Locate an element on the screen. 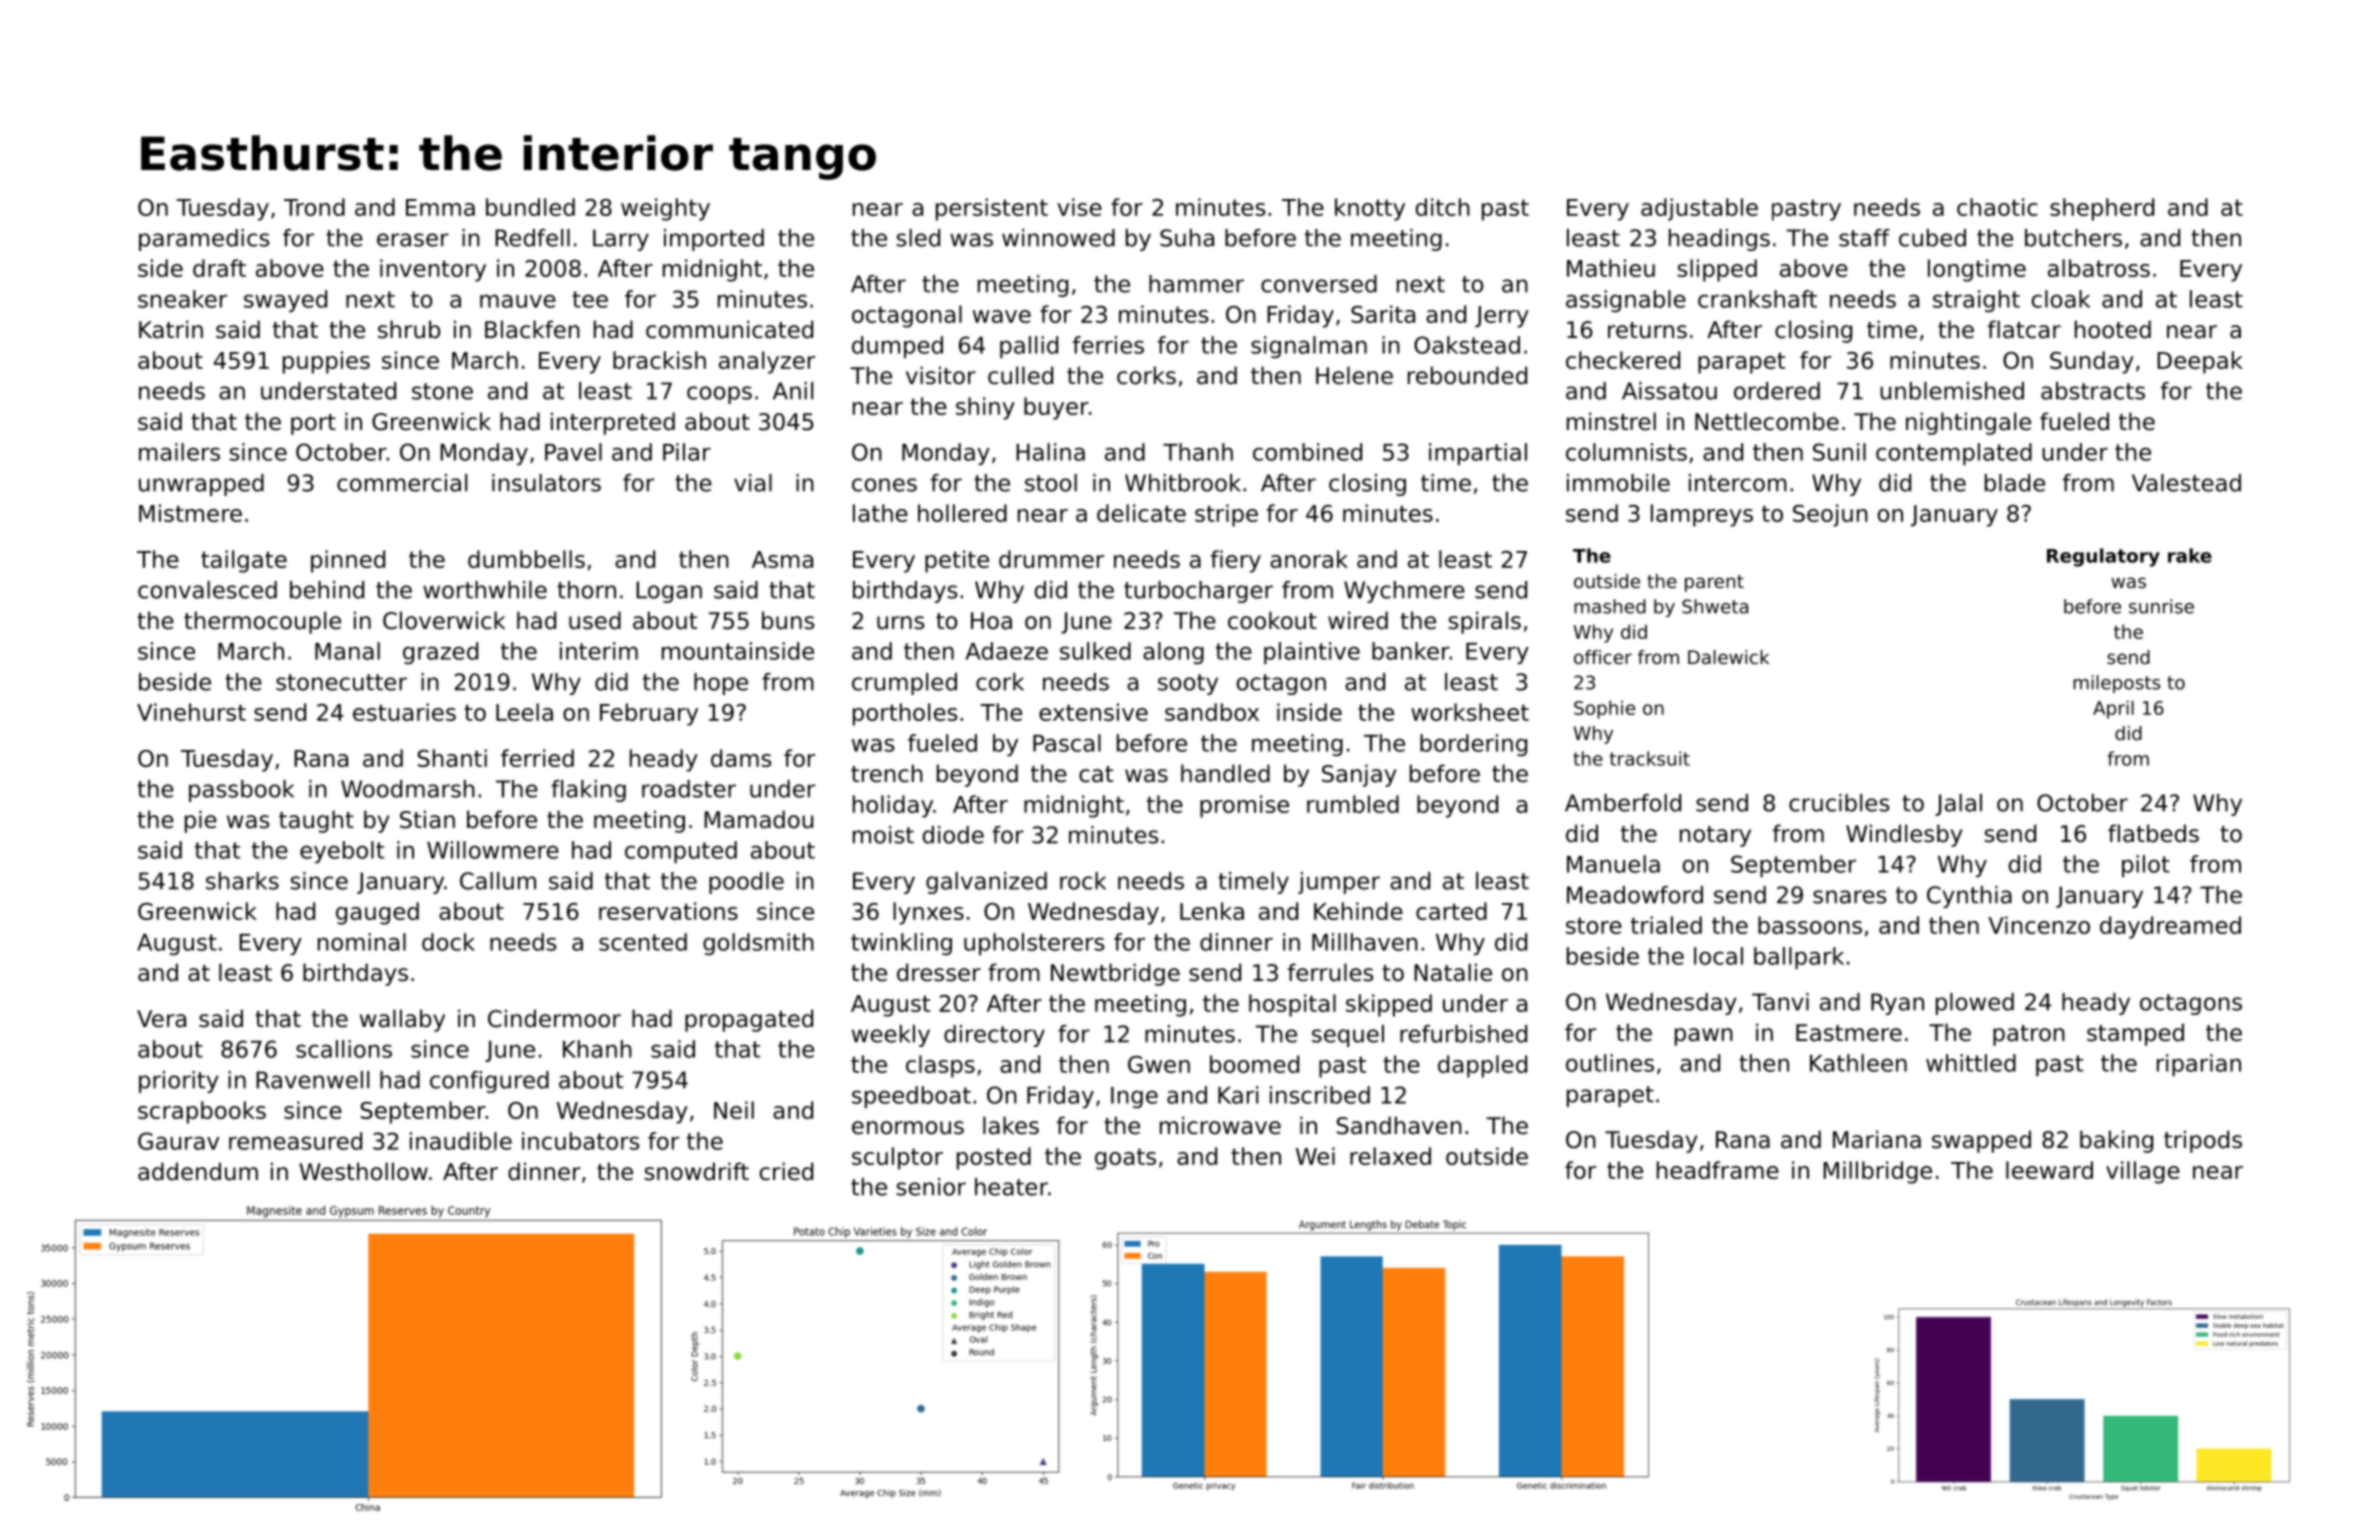 This screenshot has height=1540, width=2380. dock is located at coordinates (448, 942).
